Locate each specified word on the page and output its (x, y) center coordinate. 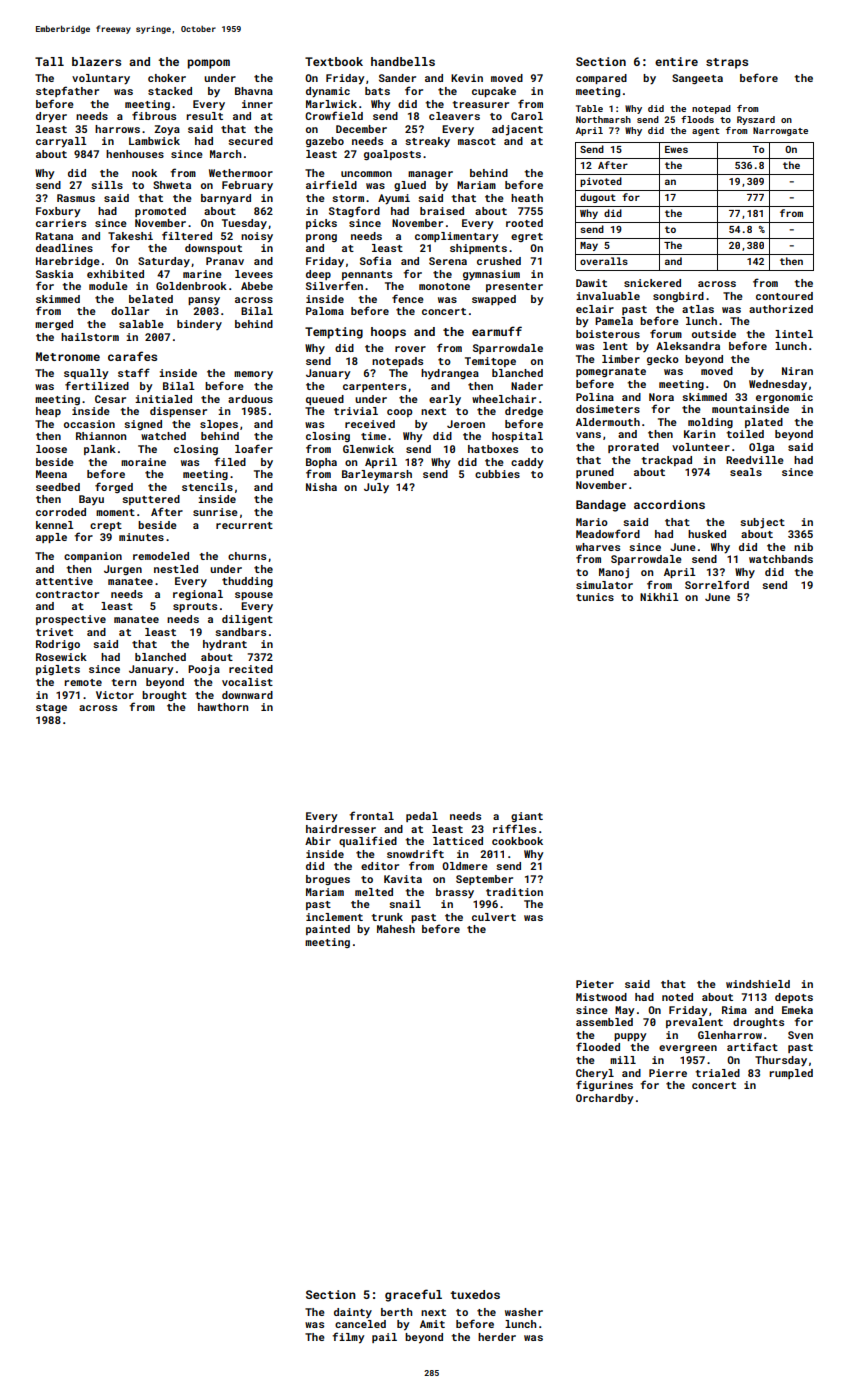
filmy (348, 1338)
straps (727, 63)
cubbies (497, 474)
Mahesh (396, 929)
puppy (630, 1037)
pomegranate (611, 372)
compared (601, 79)
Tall (49, 61)
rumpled (791, 1074)
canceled (360, 1324)
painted (328, 930)
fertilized (97, 385)
